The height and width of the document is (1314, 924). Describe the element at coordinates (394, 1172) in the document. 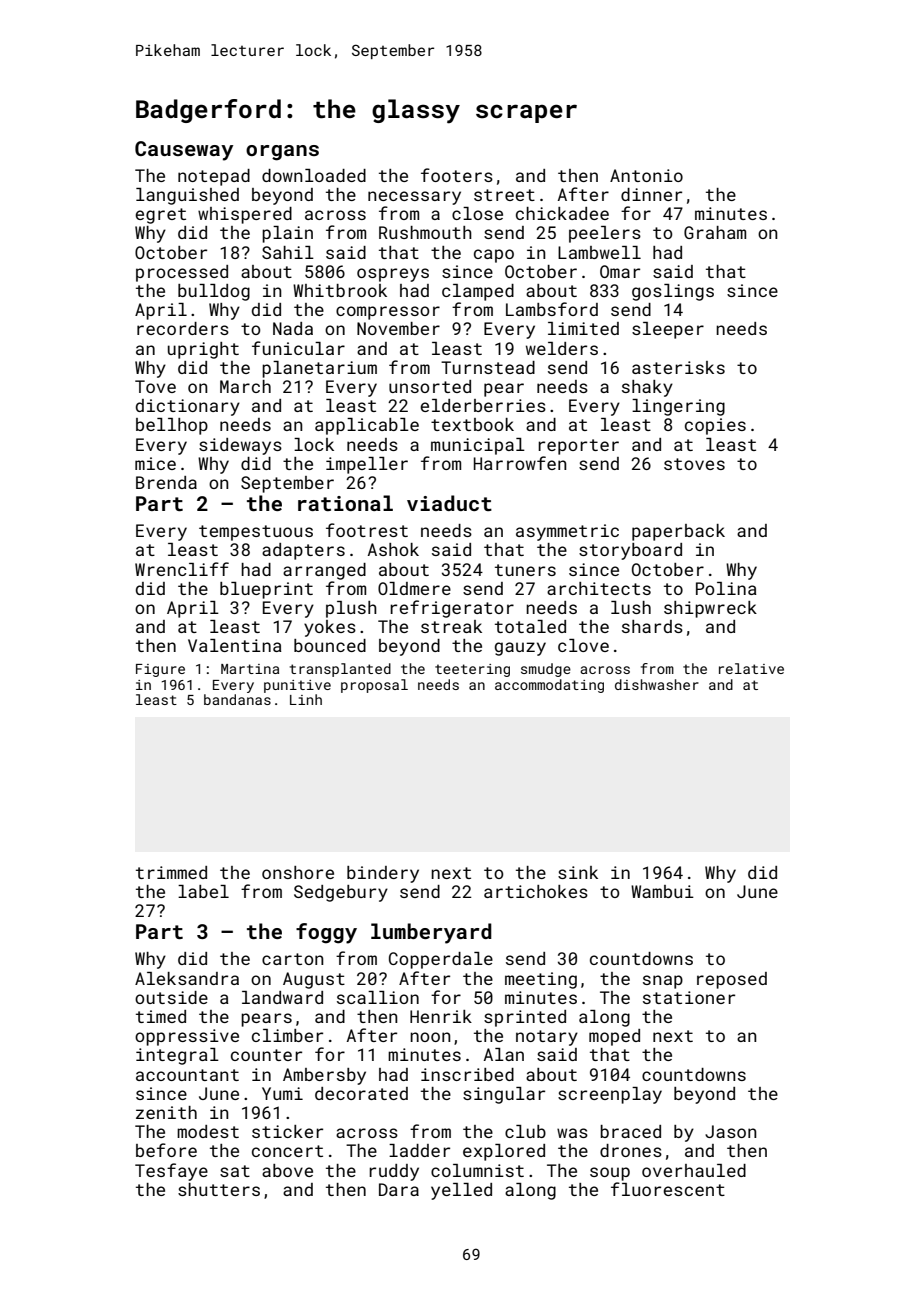

I see `ruddy` at that location.
